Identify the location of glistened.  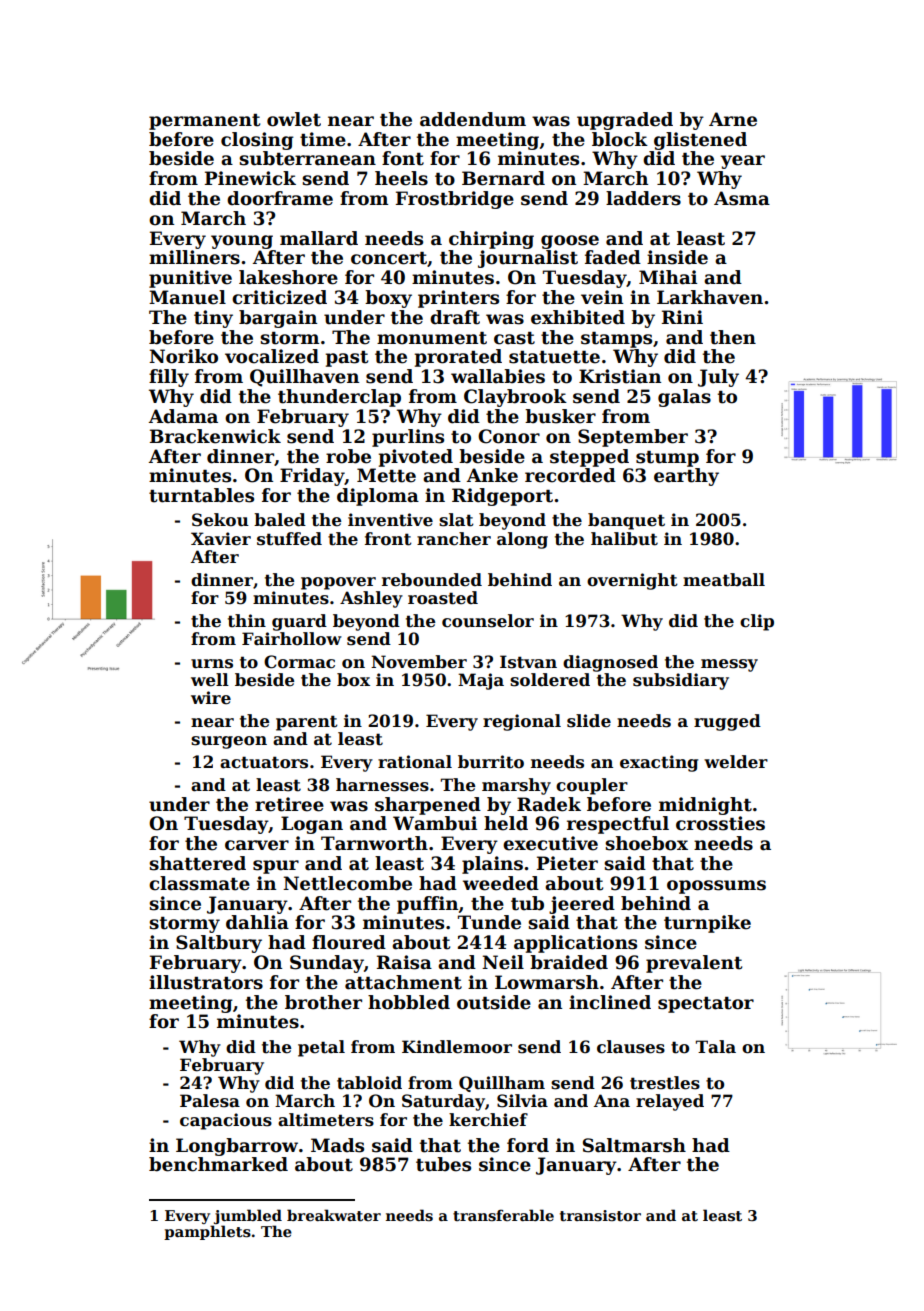
(700, 141).
